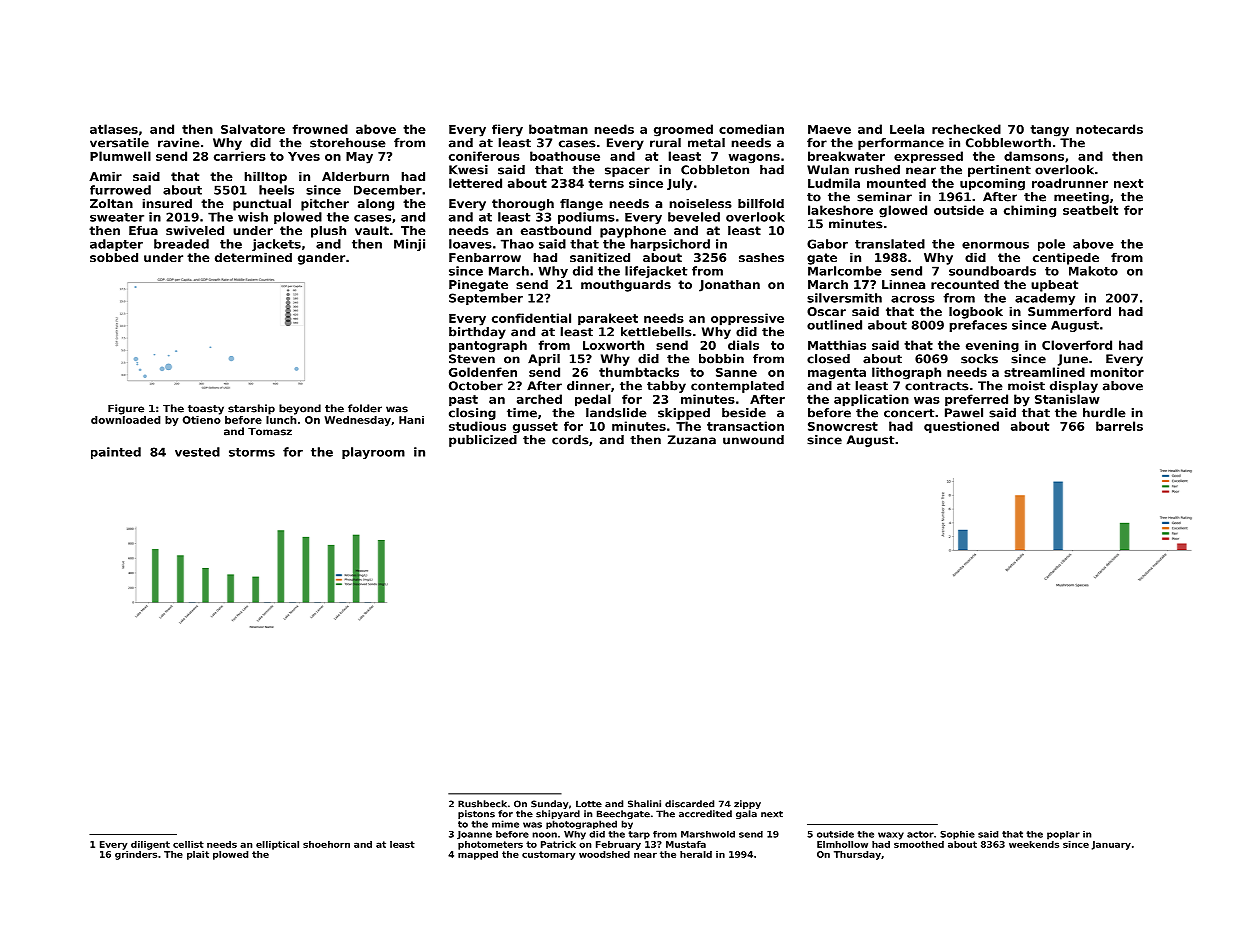  I want to click on Goldenfen, so click(483, 372).
